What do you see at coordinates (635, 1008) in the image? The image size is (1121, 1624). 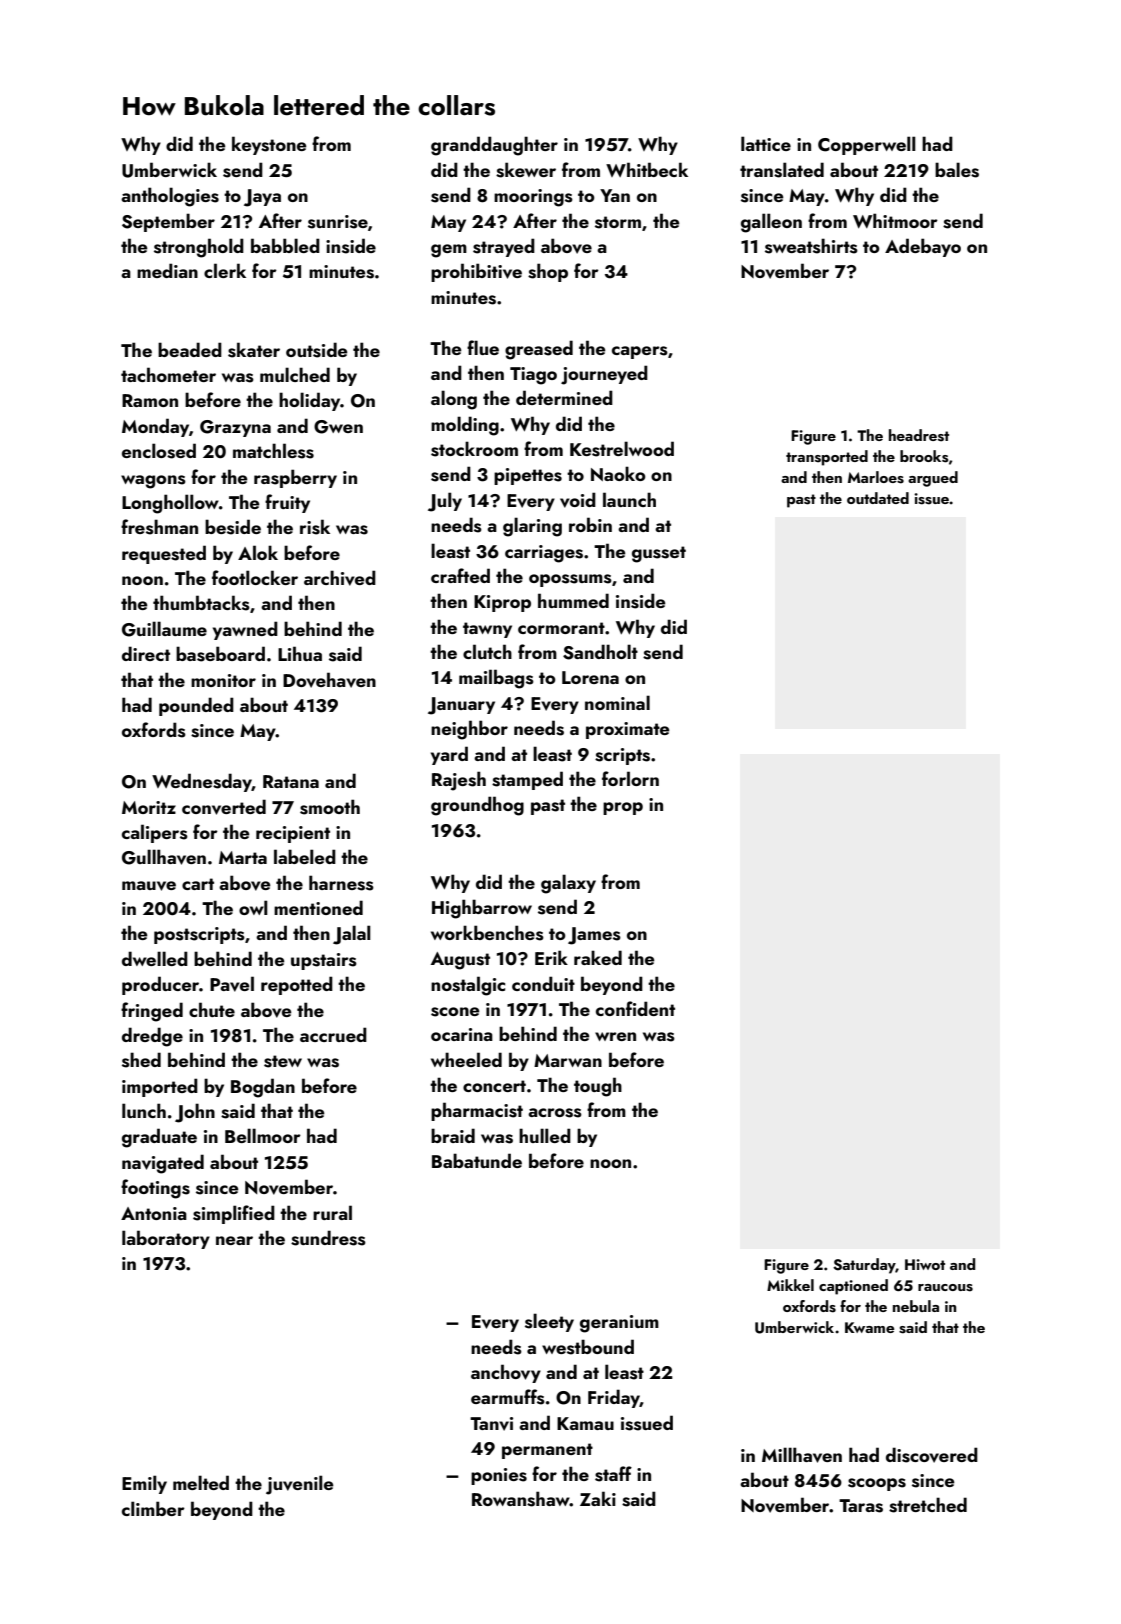 I see `confident` at bounding box center [635, 1008].
